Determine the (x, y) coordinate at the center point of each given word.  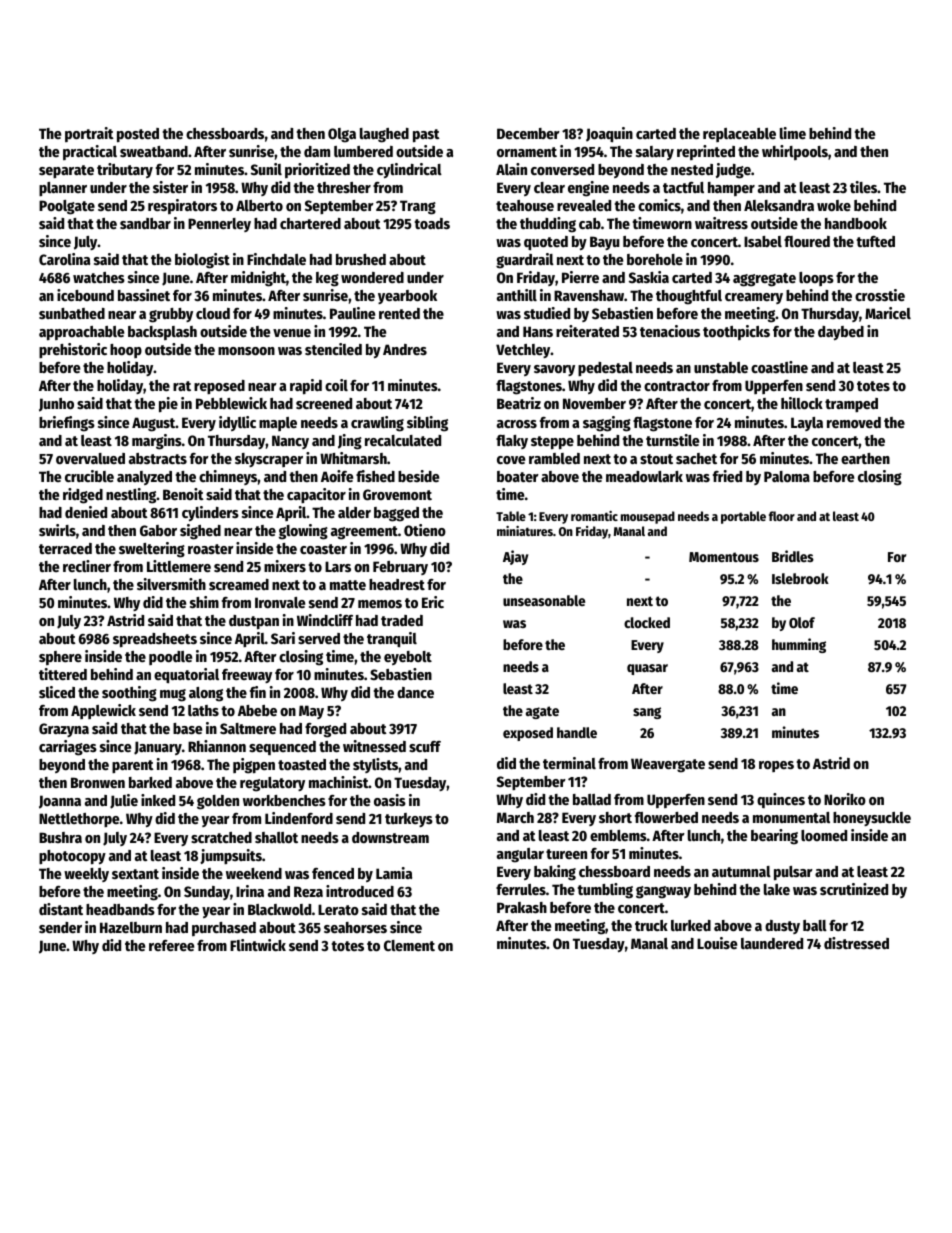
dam (317, 151)
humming (799, 645)
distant (61, 909)
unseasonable (544, 600)
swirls (57, 530)
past (426, 136)
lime (793, 133)
